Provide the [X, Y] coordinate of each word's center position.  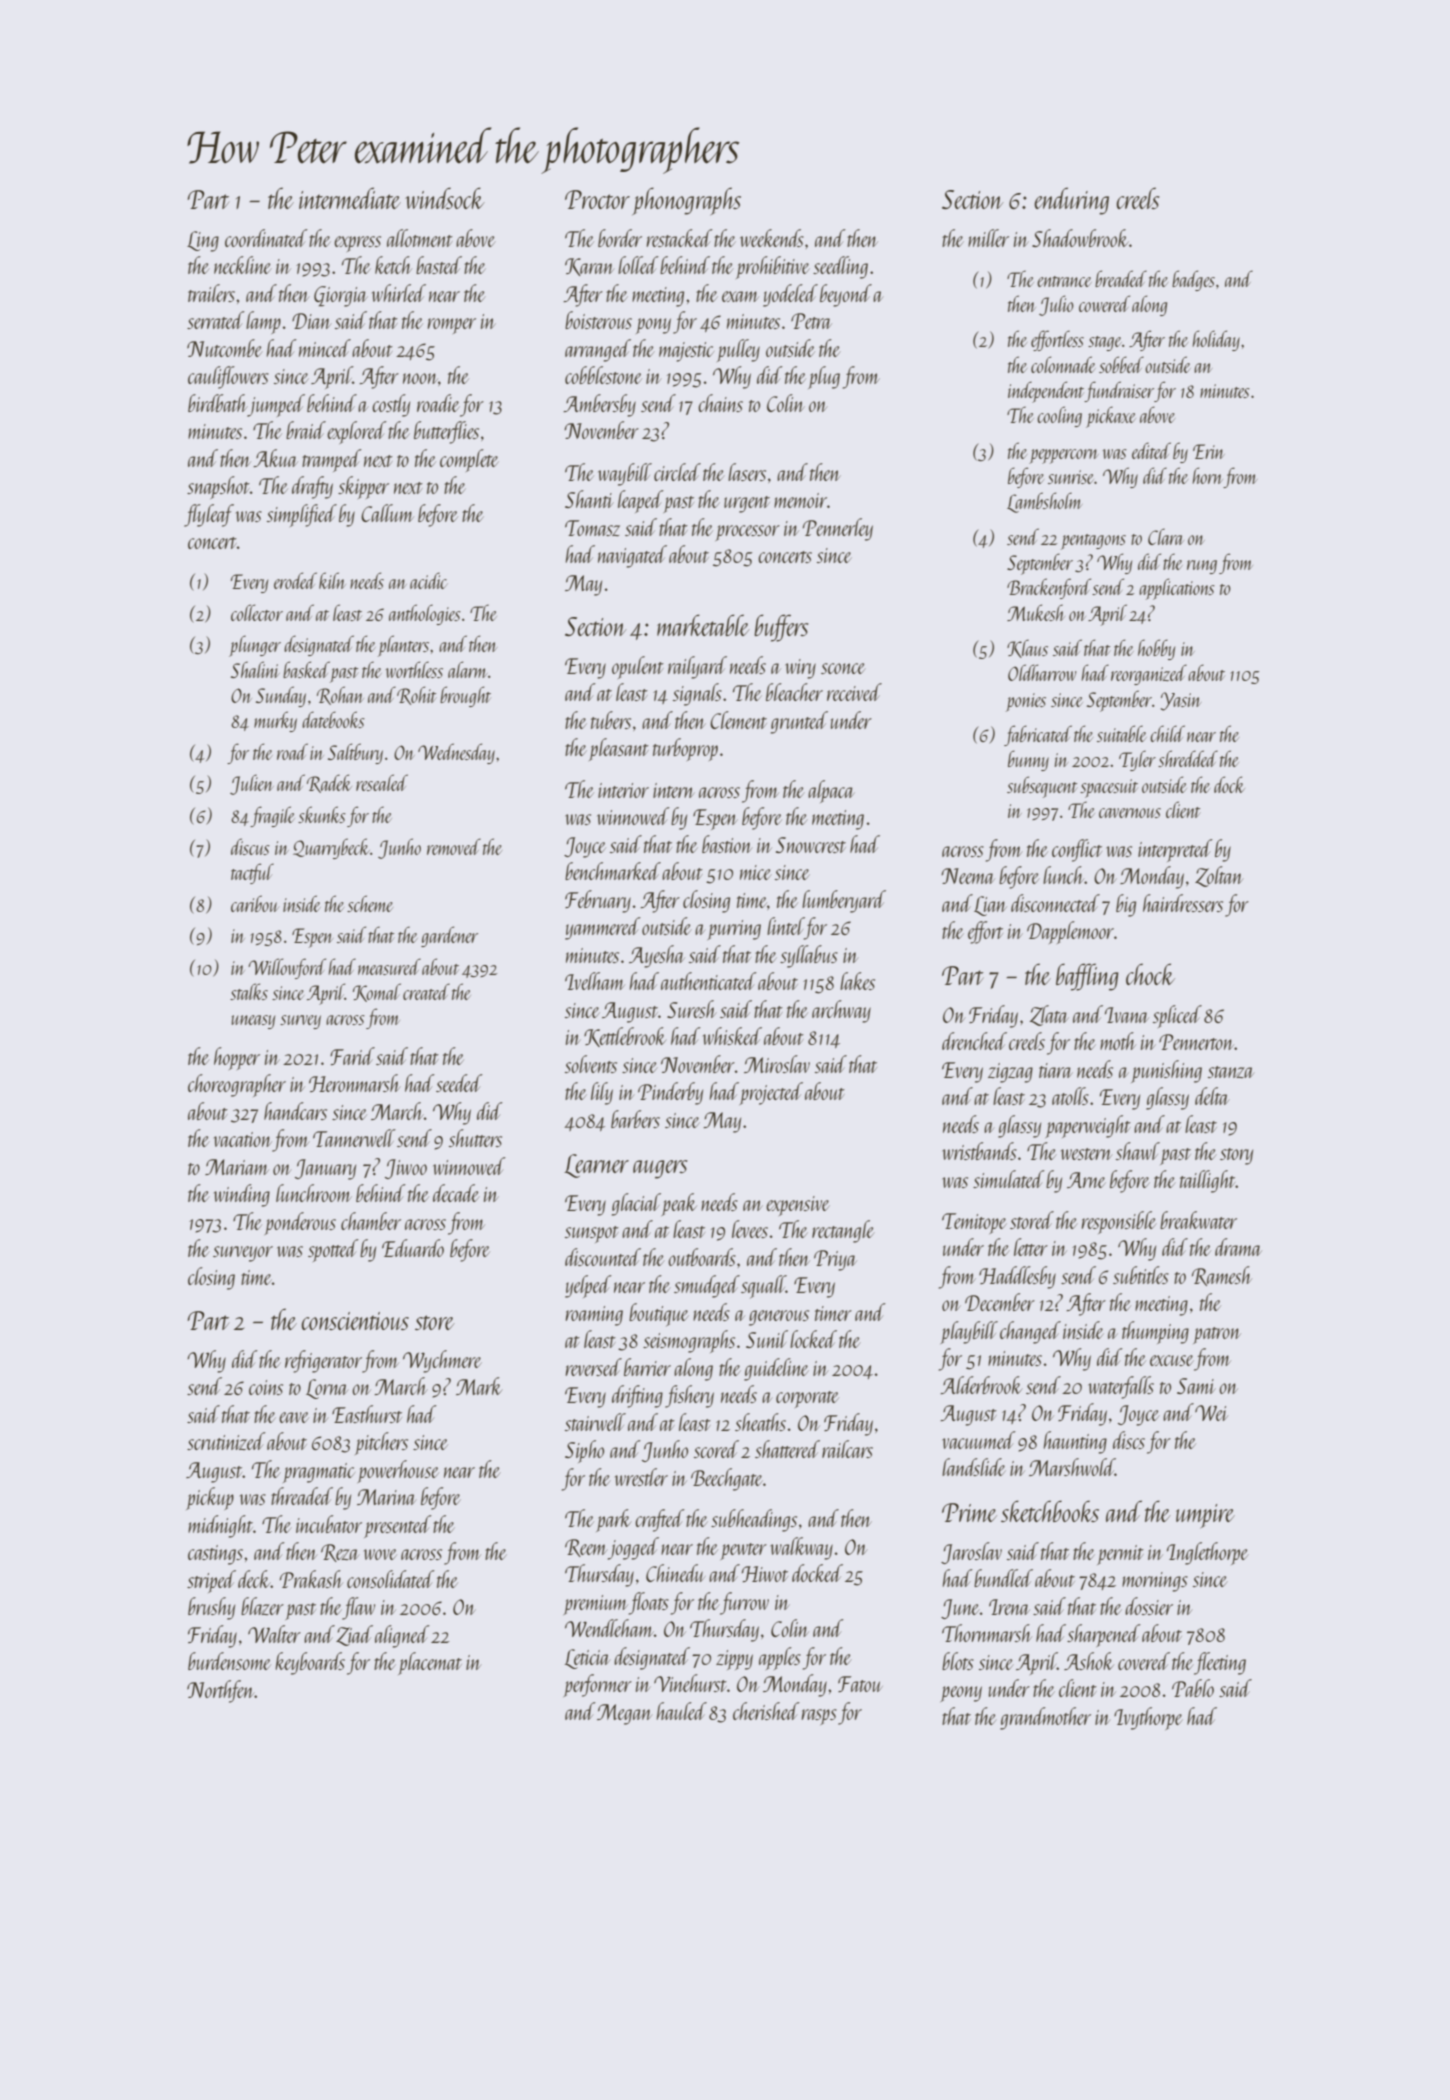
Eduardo [413, 1248]
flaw [358, 1608]
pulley [738, 350]
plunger [255, 646]
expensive [798, 1206]
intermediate [350, 198]
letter [1031, 1247]
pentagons [1093, 542]
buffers [781, 628]
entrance [1064, 281]
